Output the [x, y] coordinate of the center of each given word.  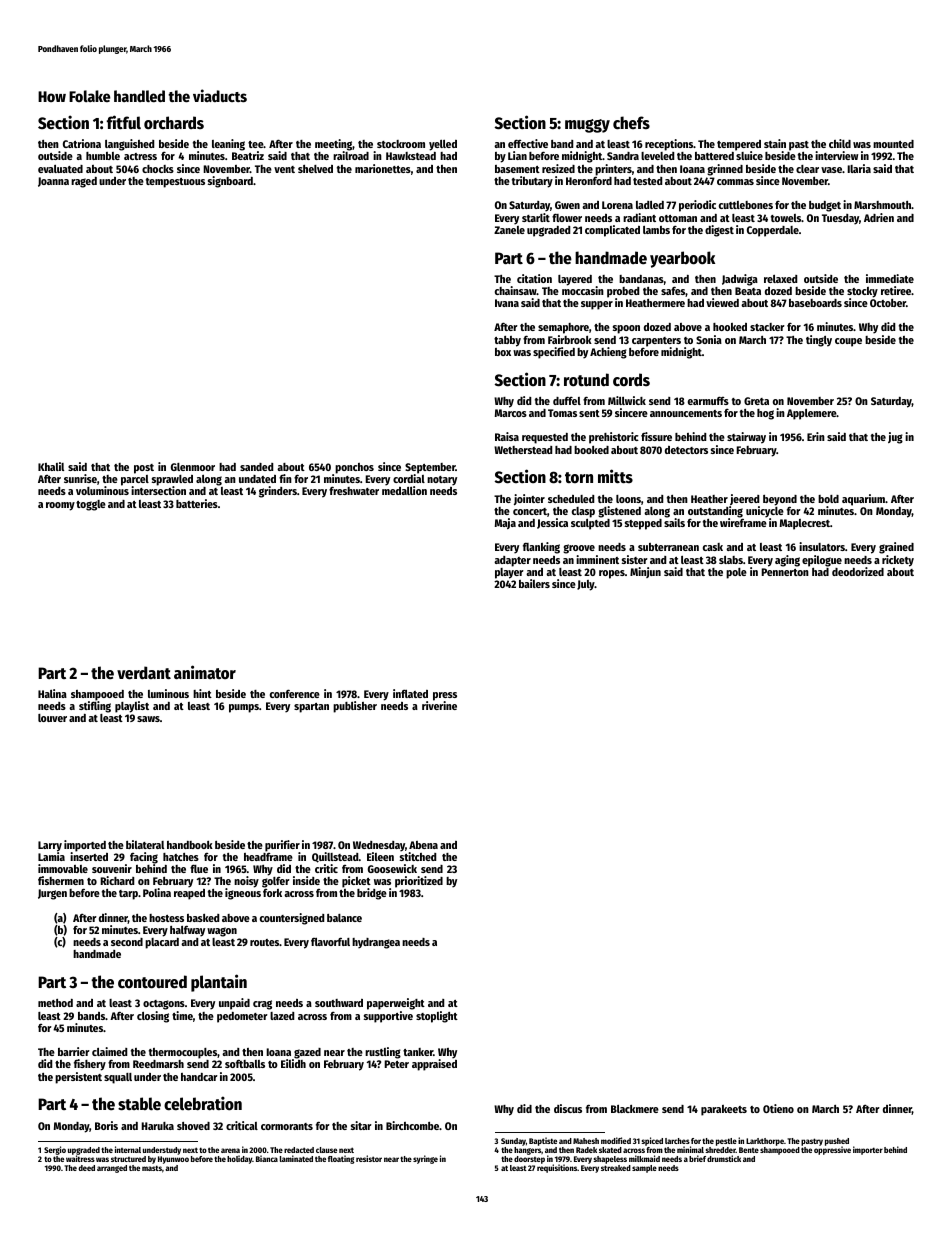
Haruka [157, 1126]
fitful [124, 122]
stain [775, 143]
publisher [355, 707]
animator [205, 672]
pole [736, 573]
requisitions [557, 1169]
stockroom [401, 144]
